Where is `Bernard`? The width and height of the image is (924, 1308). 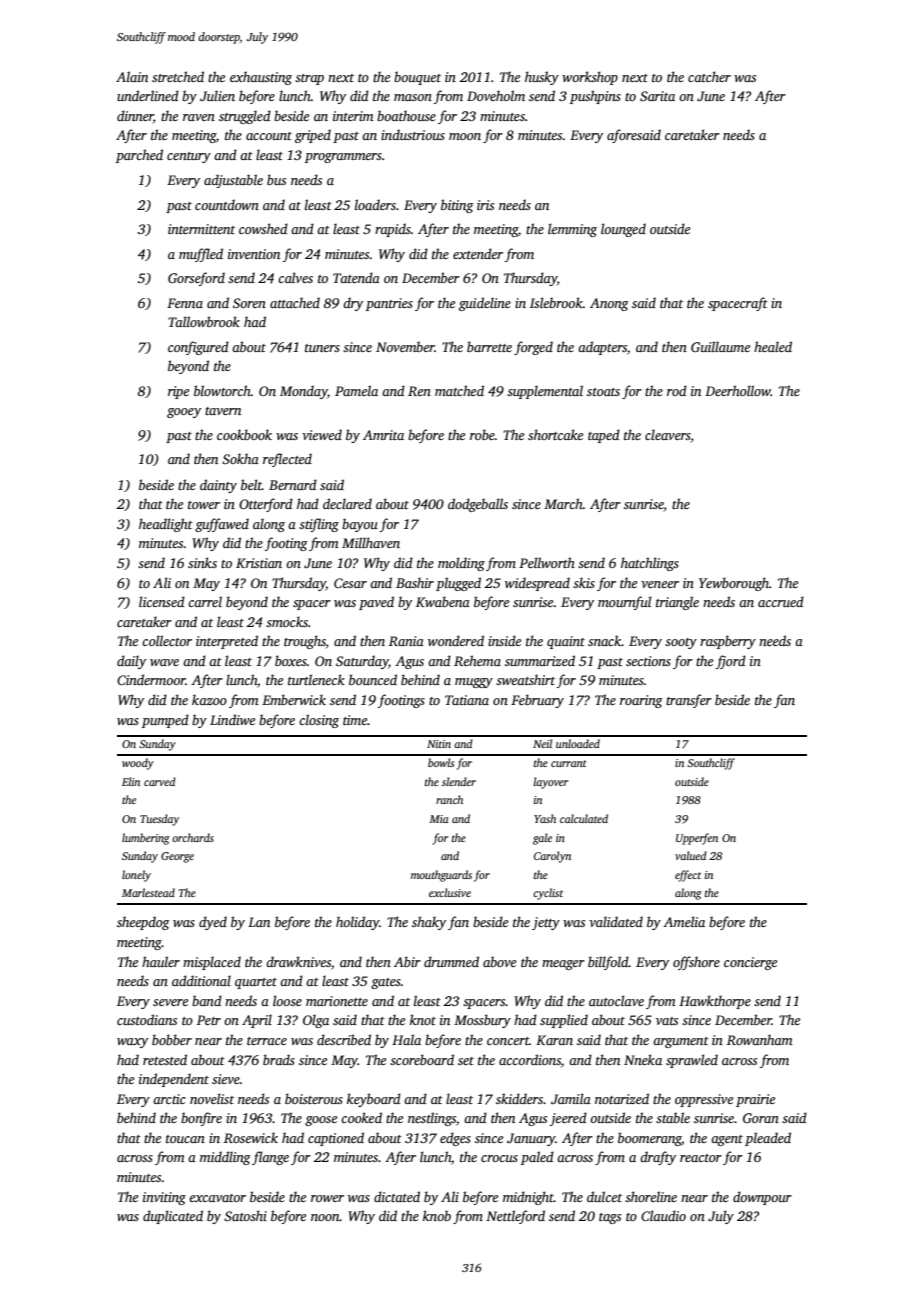
Bernard is located at coordinates (293, 484).
